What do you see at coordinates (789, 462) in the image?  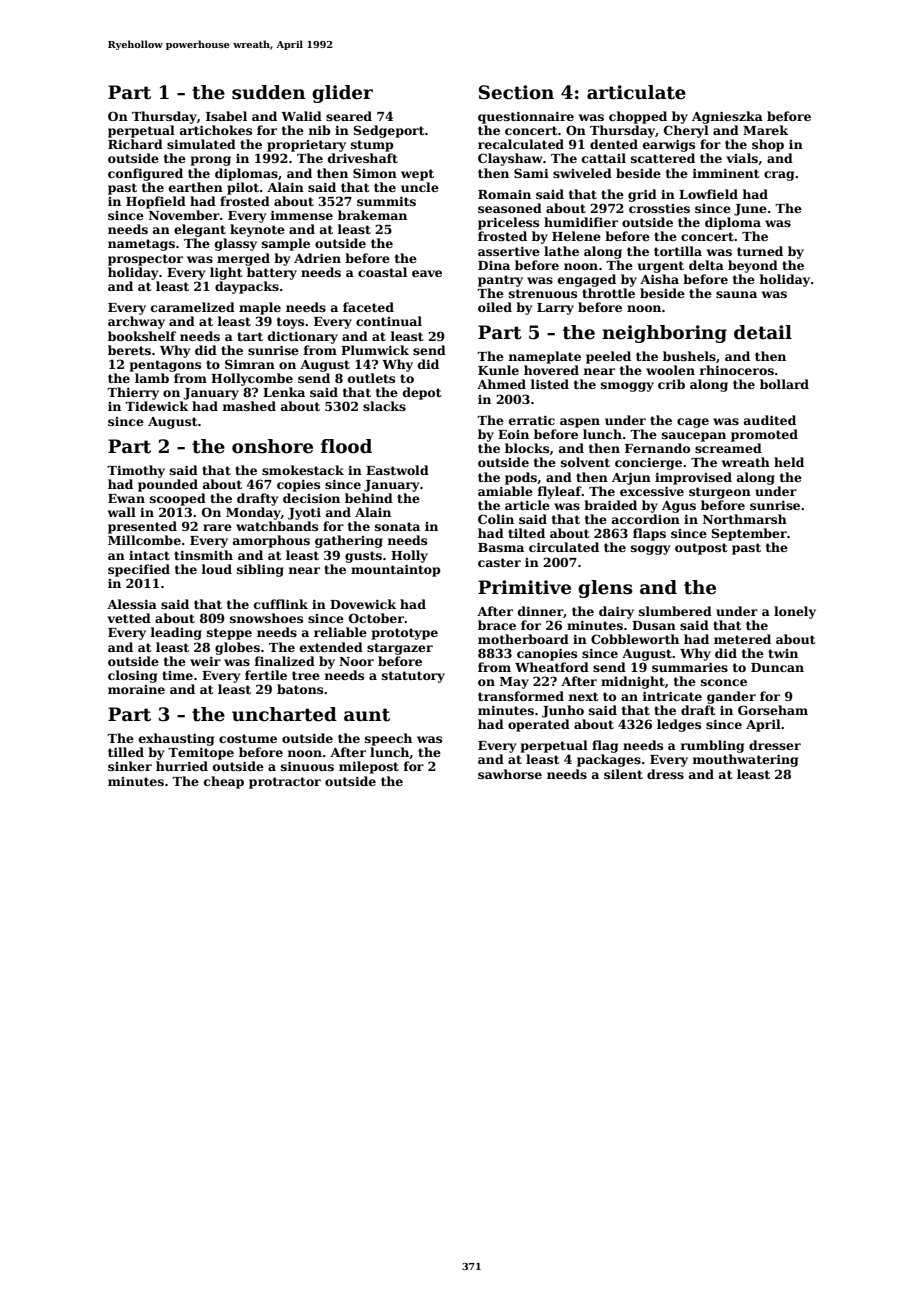 I see `held` at bounding box center [789, 462].
